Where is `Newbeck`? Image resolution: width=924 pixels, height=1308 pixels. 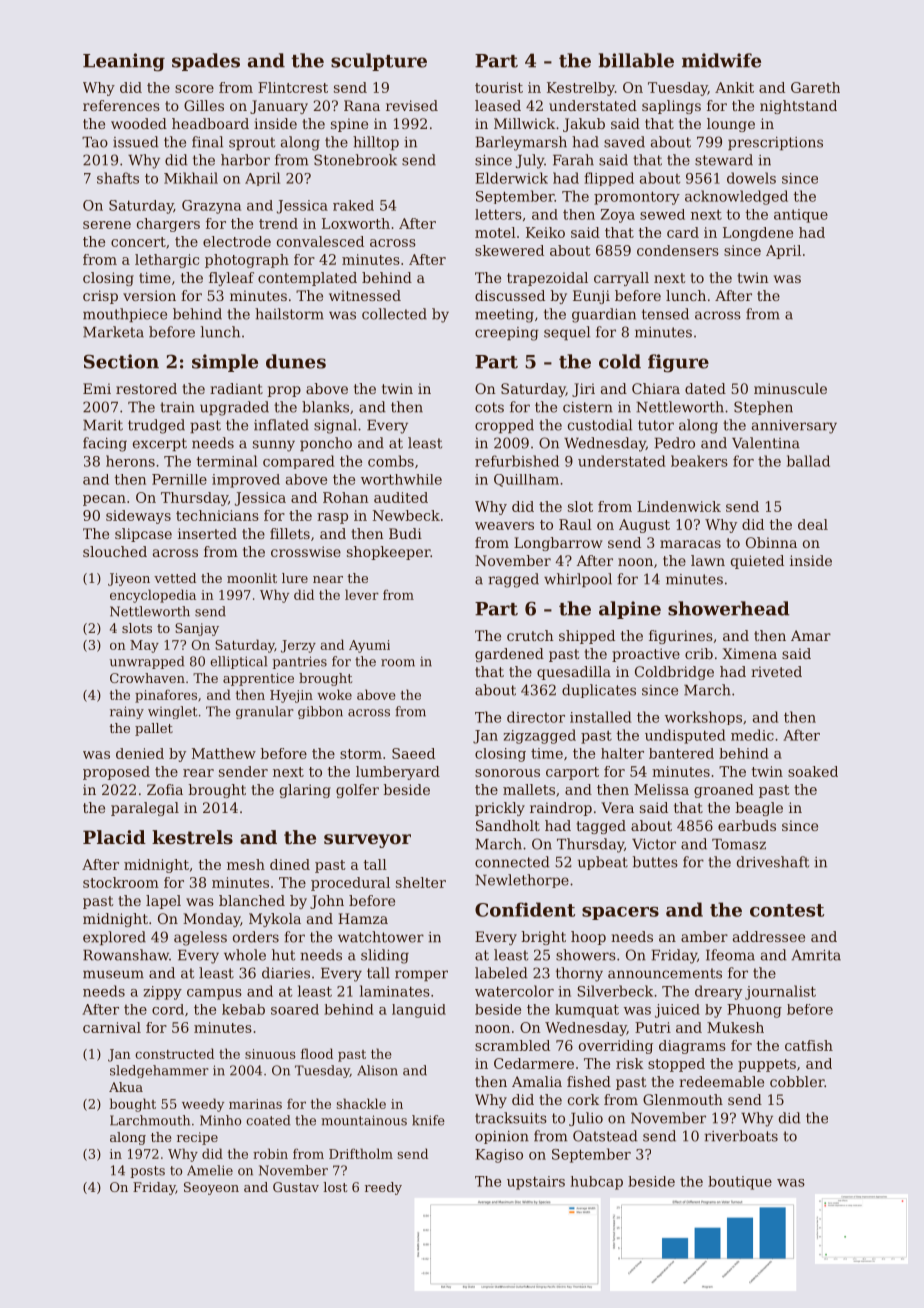 Newbeck is located at coordinates (406, 515).
